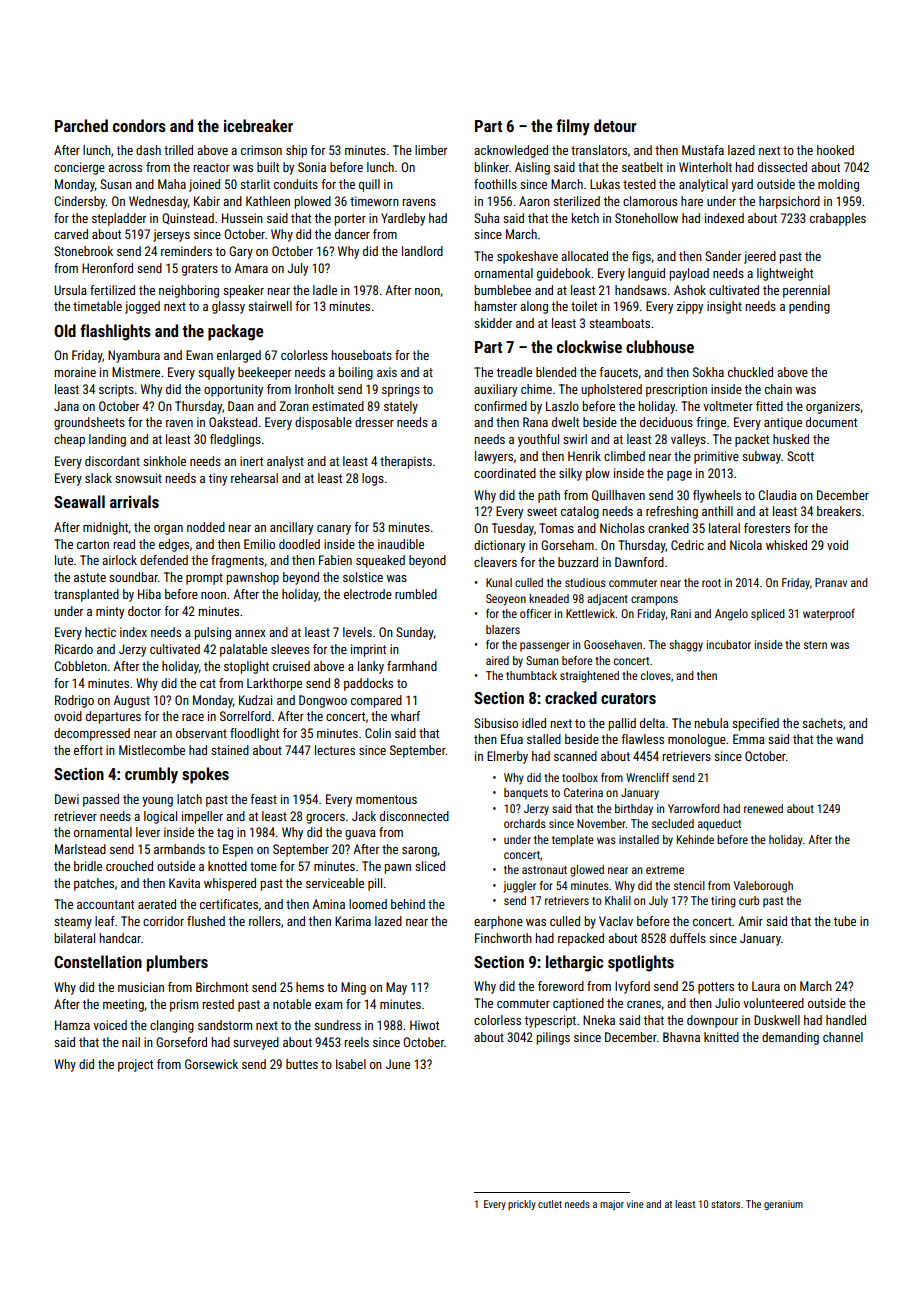 The height and width of the screenshot is (1308, 924). What do you see at coordinates (374, 422) in the screenshot?
I see `dresser` at bounding box center [374, 422].
